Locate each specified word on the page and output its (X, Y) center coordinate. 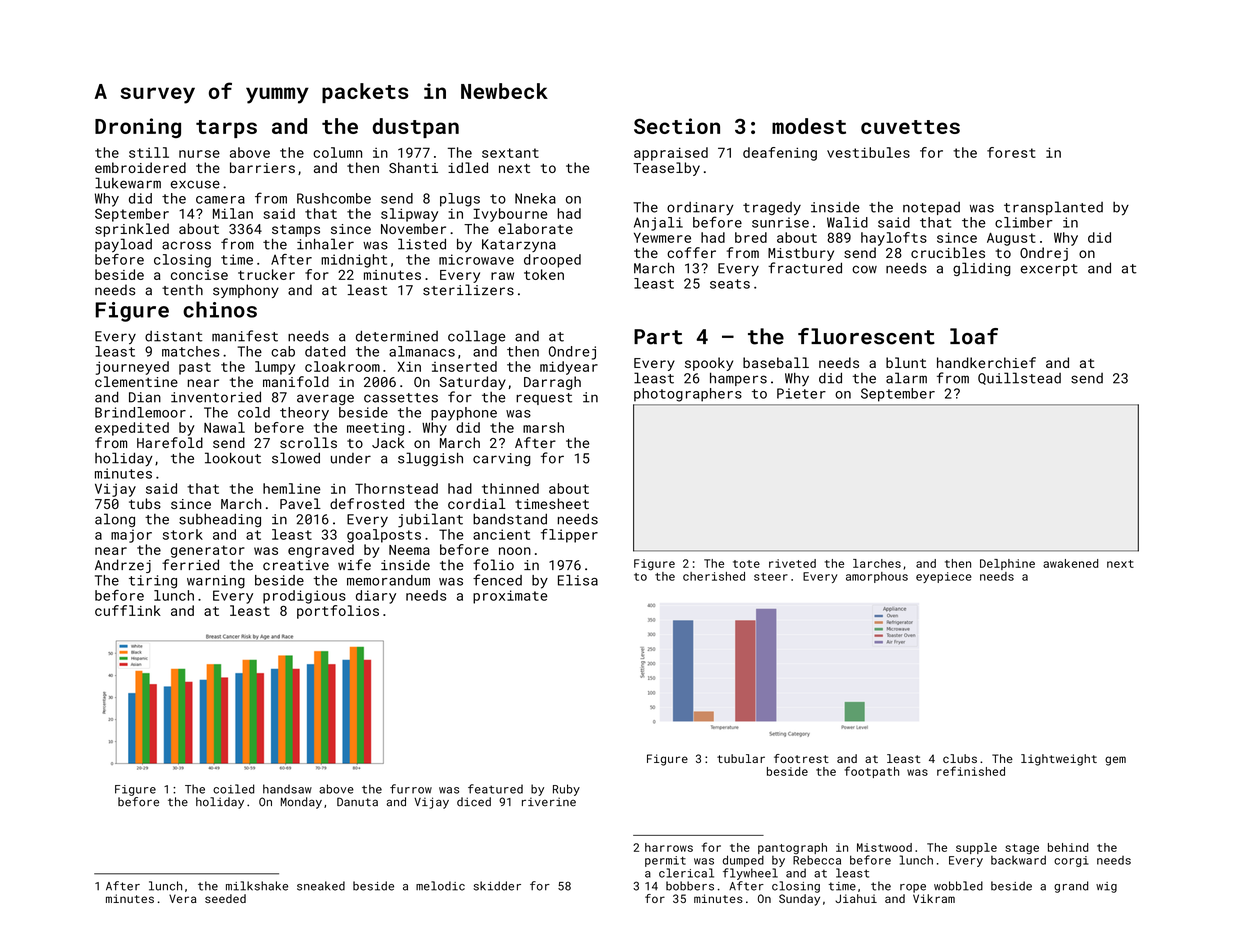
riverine (549, 802)
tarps (226, 129)
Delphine (1007, 564)
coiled (234, 789)
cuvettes (910, 127)
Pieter (801, 393)
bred (751, 237)
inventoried (216, 397)
